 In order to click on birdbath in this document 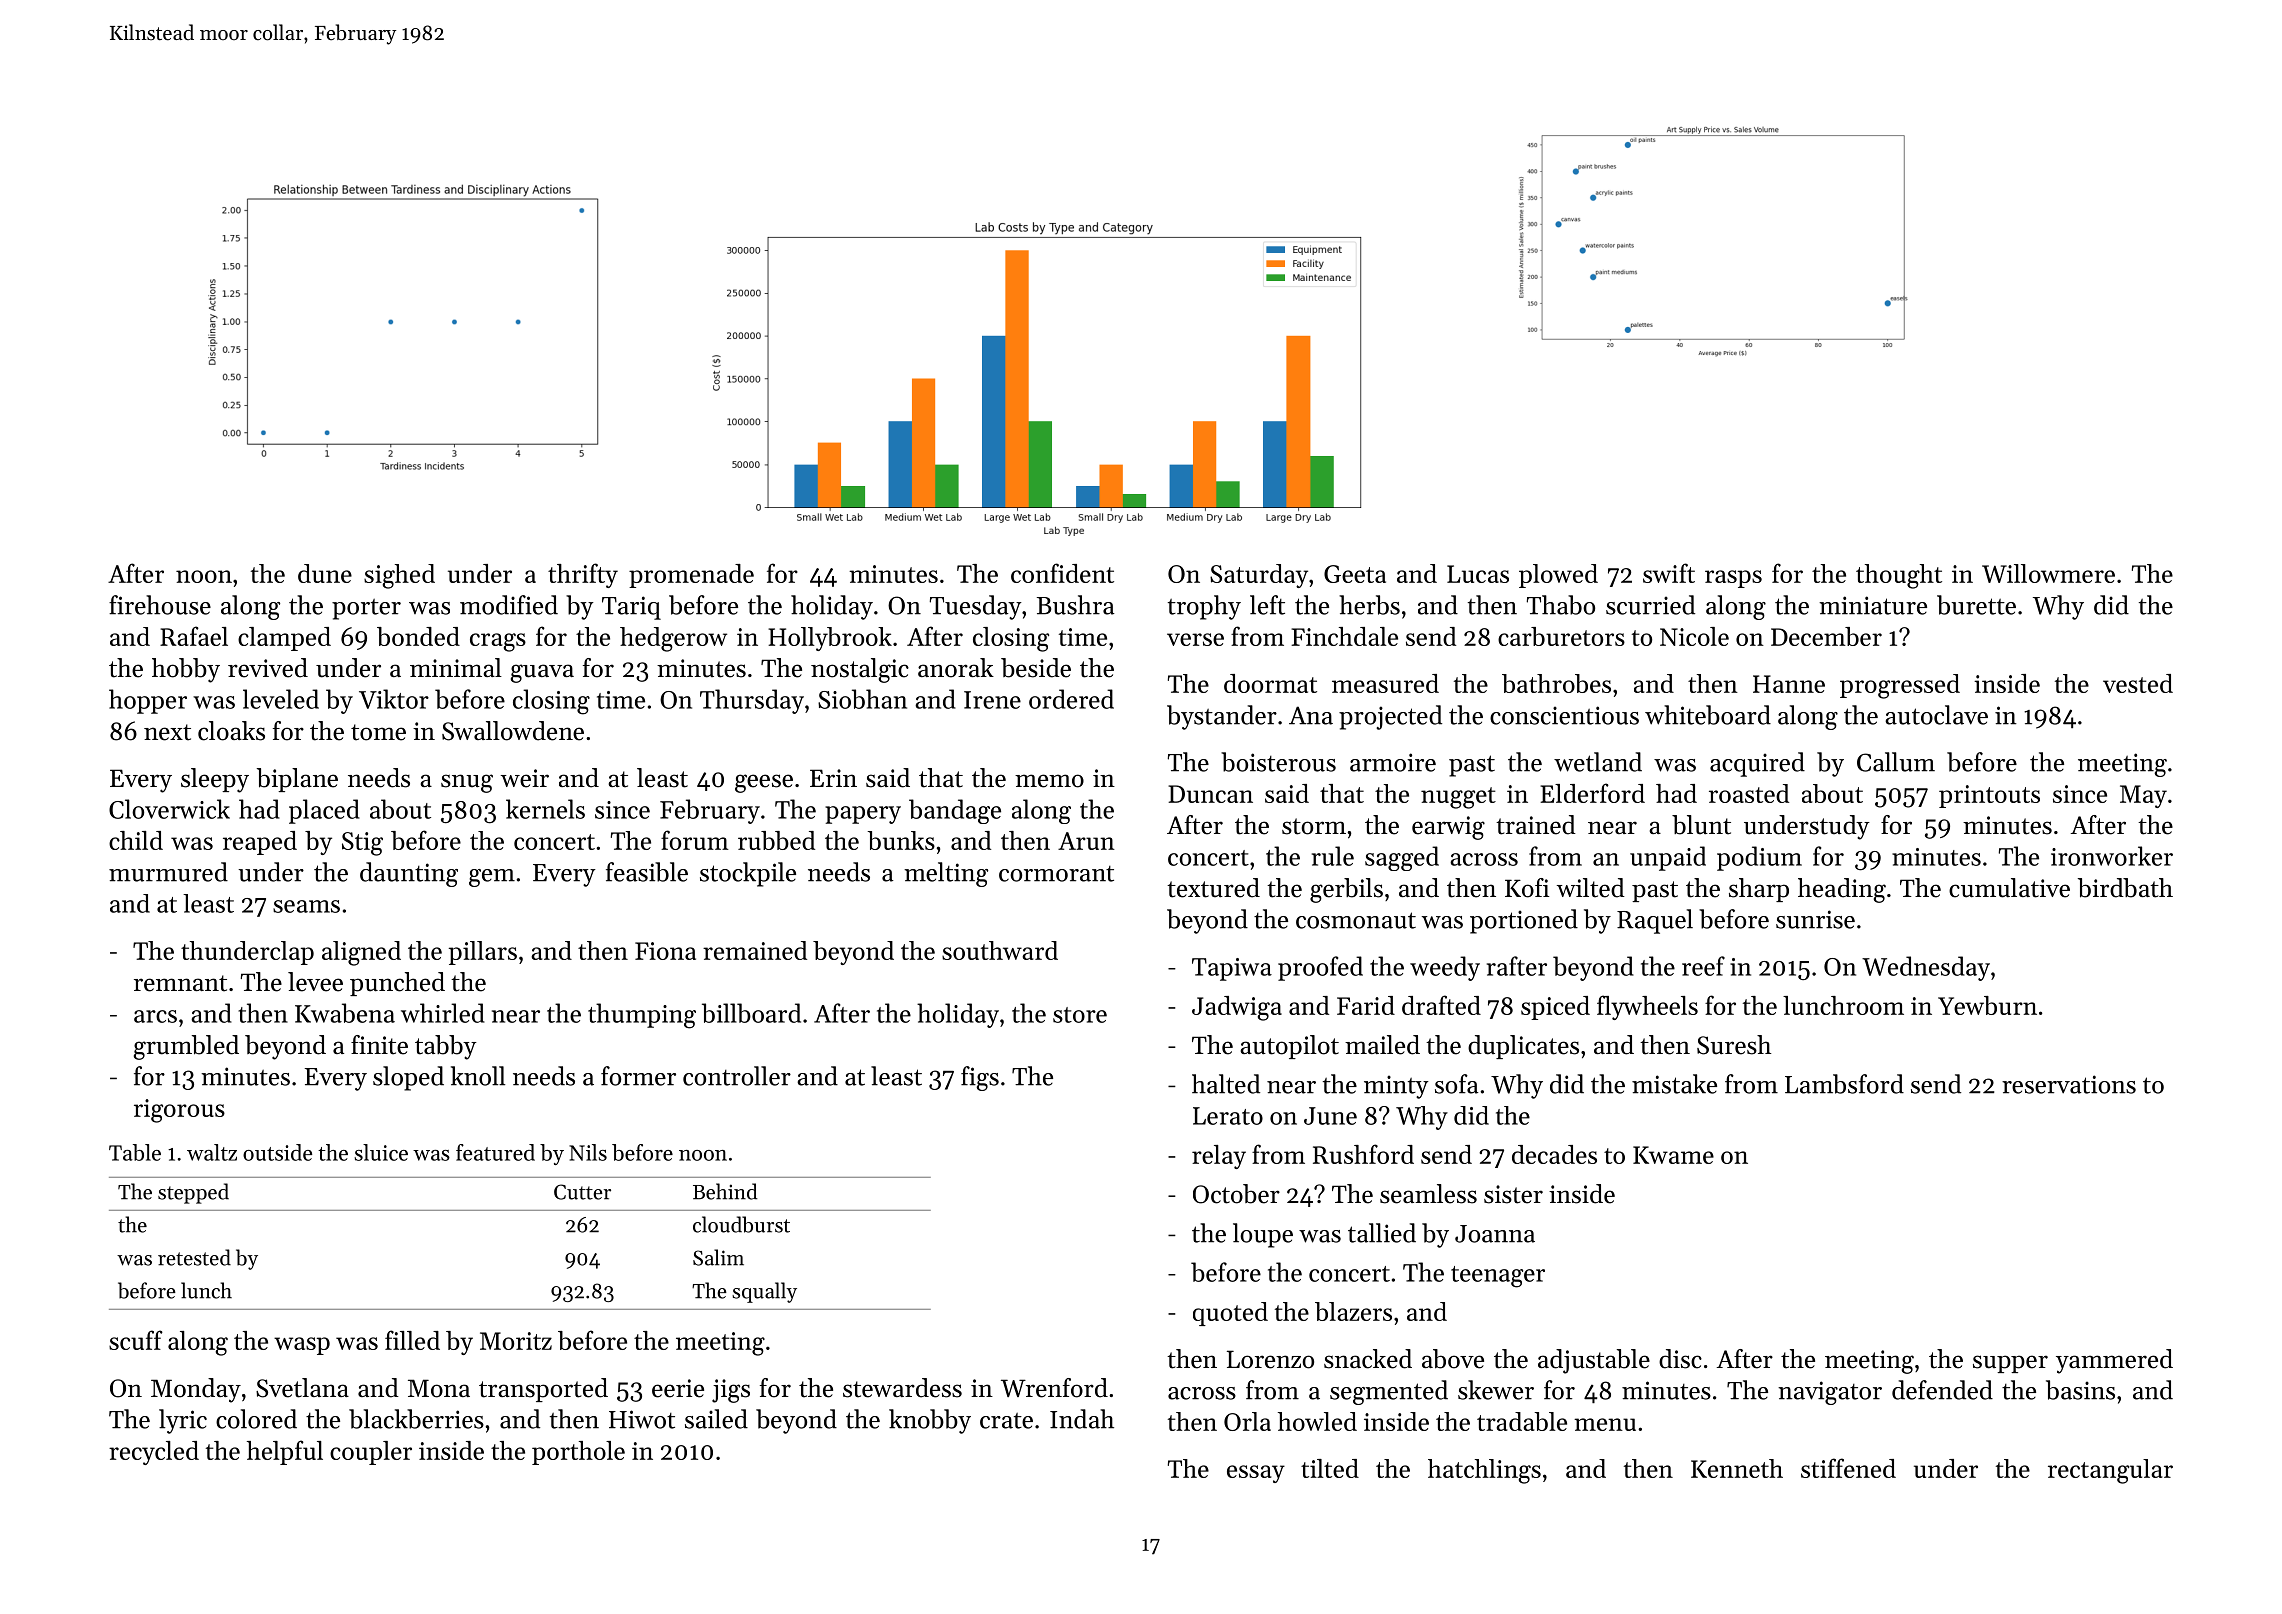, I will do `click(2125, 888)`.
